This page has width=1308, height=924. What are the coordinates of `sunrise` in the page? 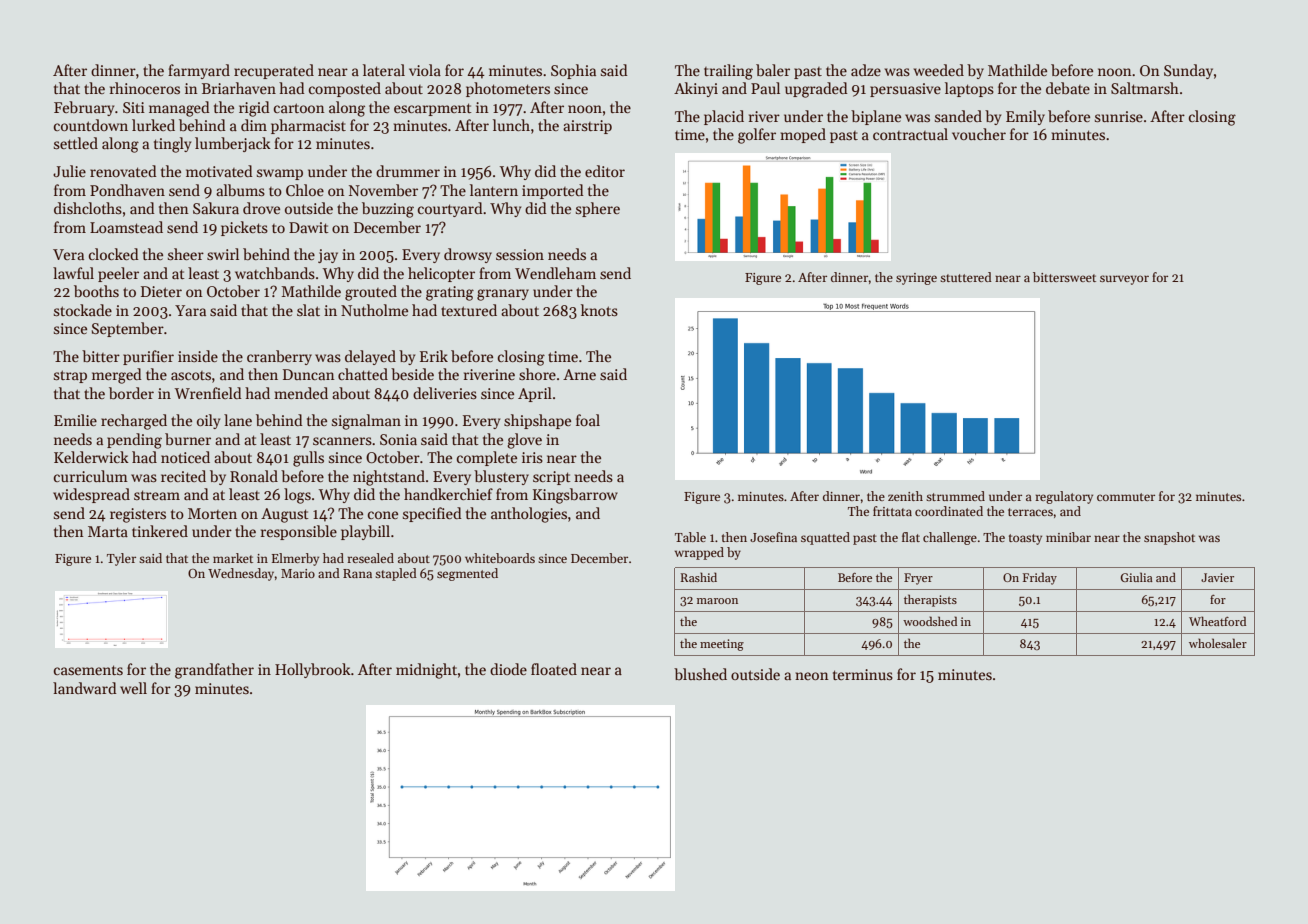 It's located at (1119, 116).
